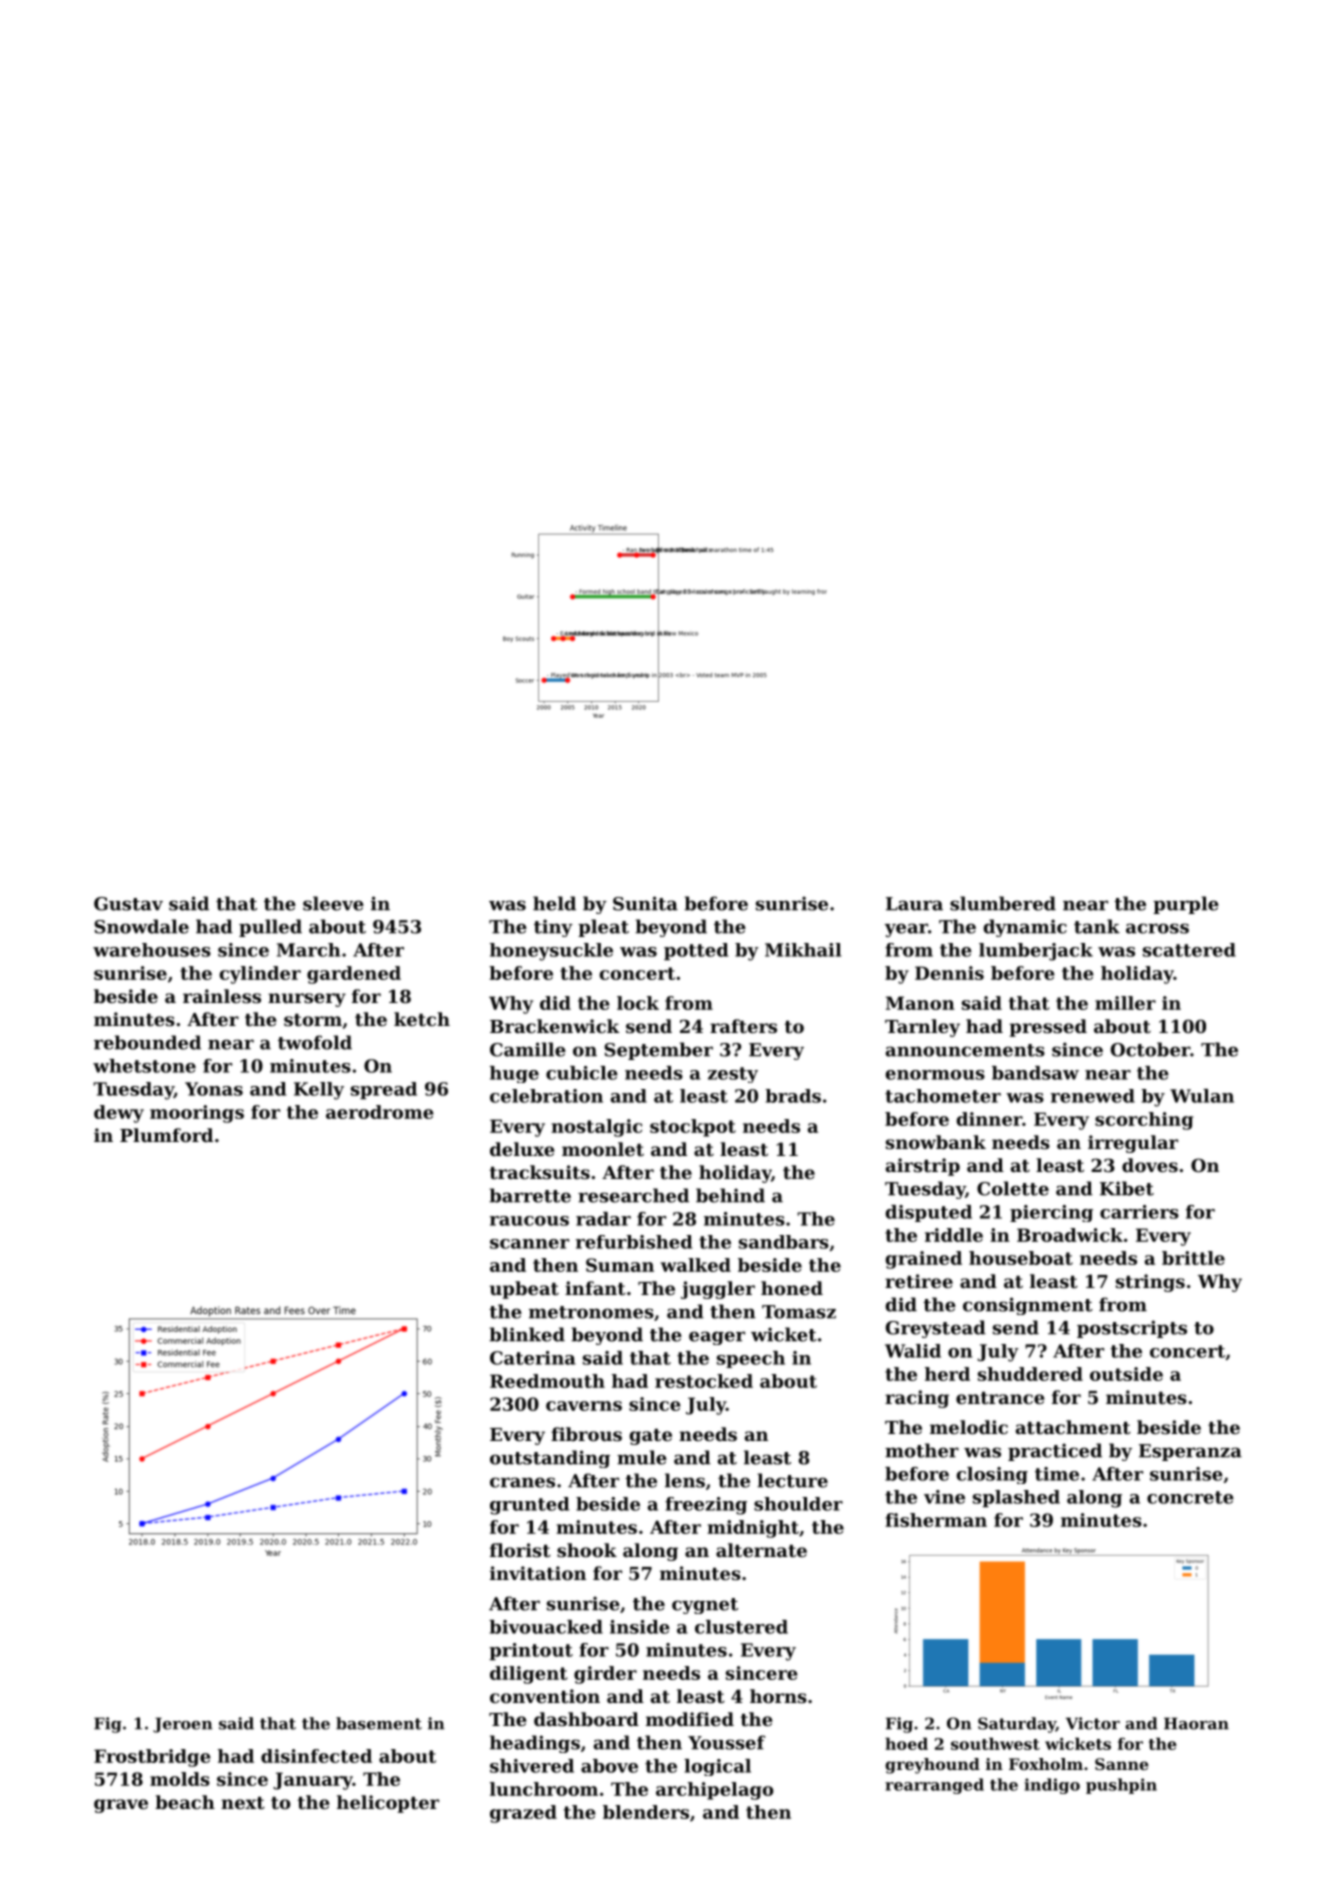  I want to click on helicopter, so click(388, 1804).
